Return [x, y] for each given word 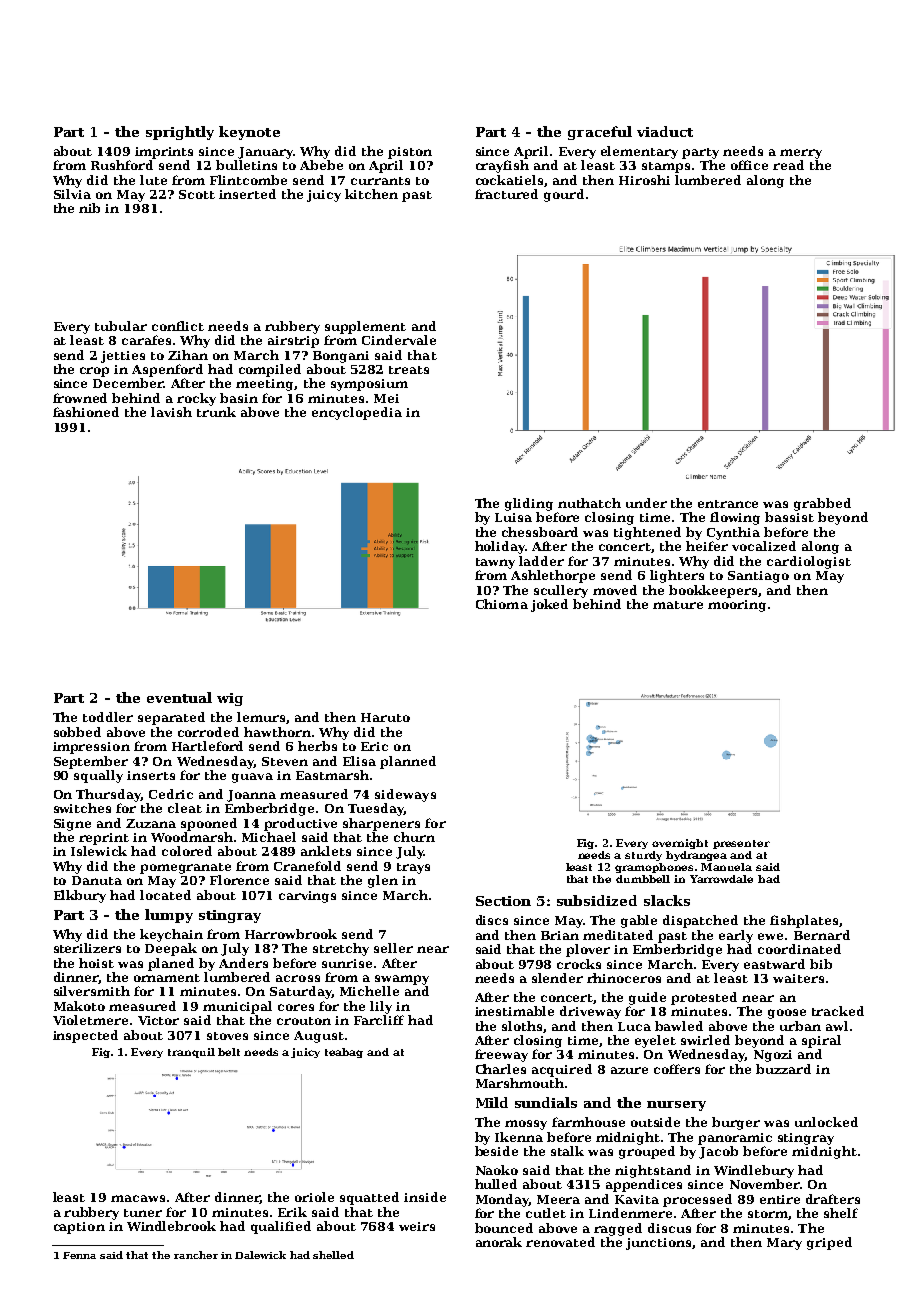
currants [380, 181]
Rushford [122, 165]
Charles [501, 1069]
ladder [541, 561]
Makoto [79, 1006]
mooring [737, 606]
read [788, 165]
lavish [171, 412]
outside [655, 1122]
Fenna [79, 1255]
